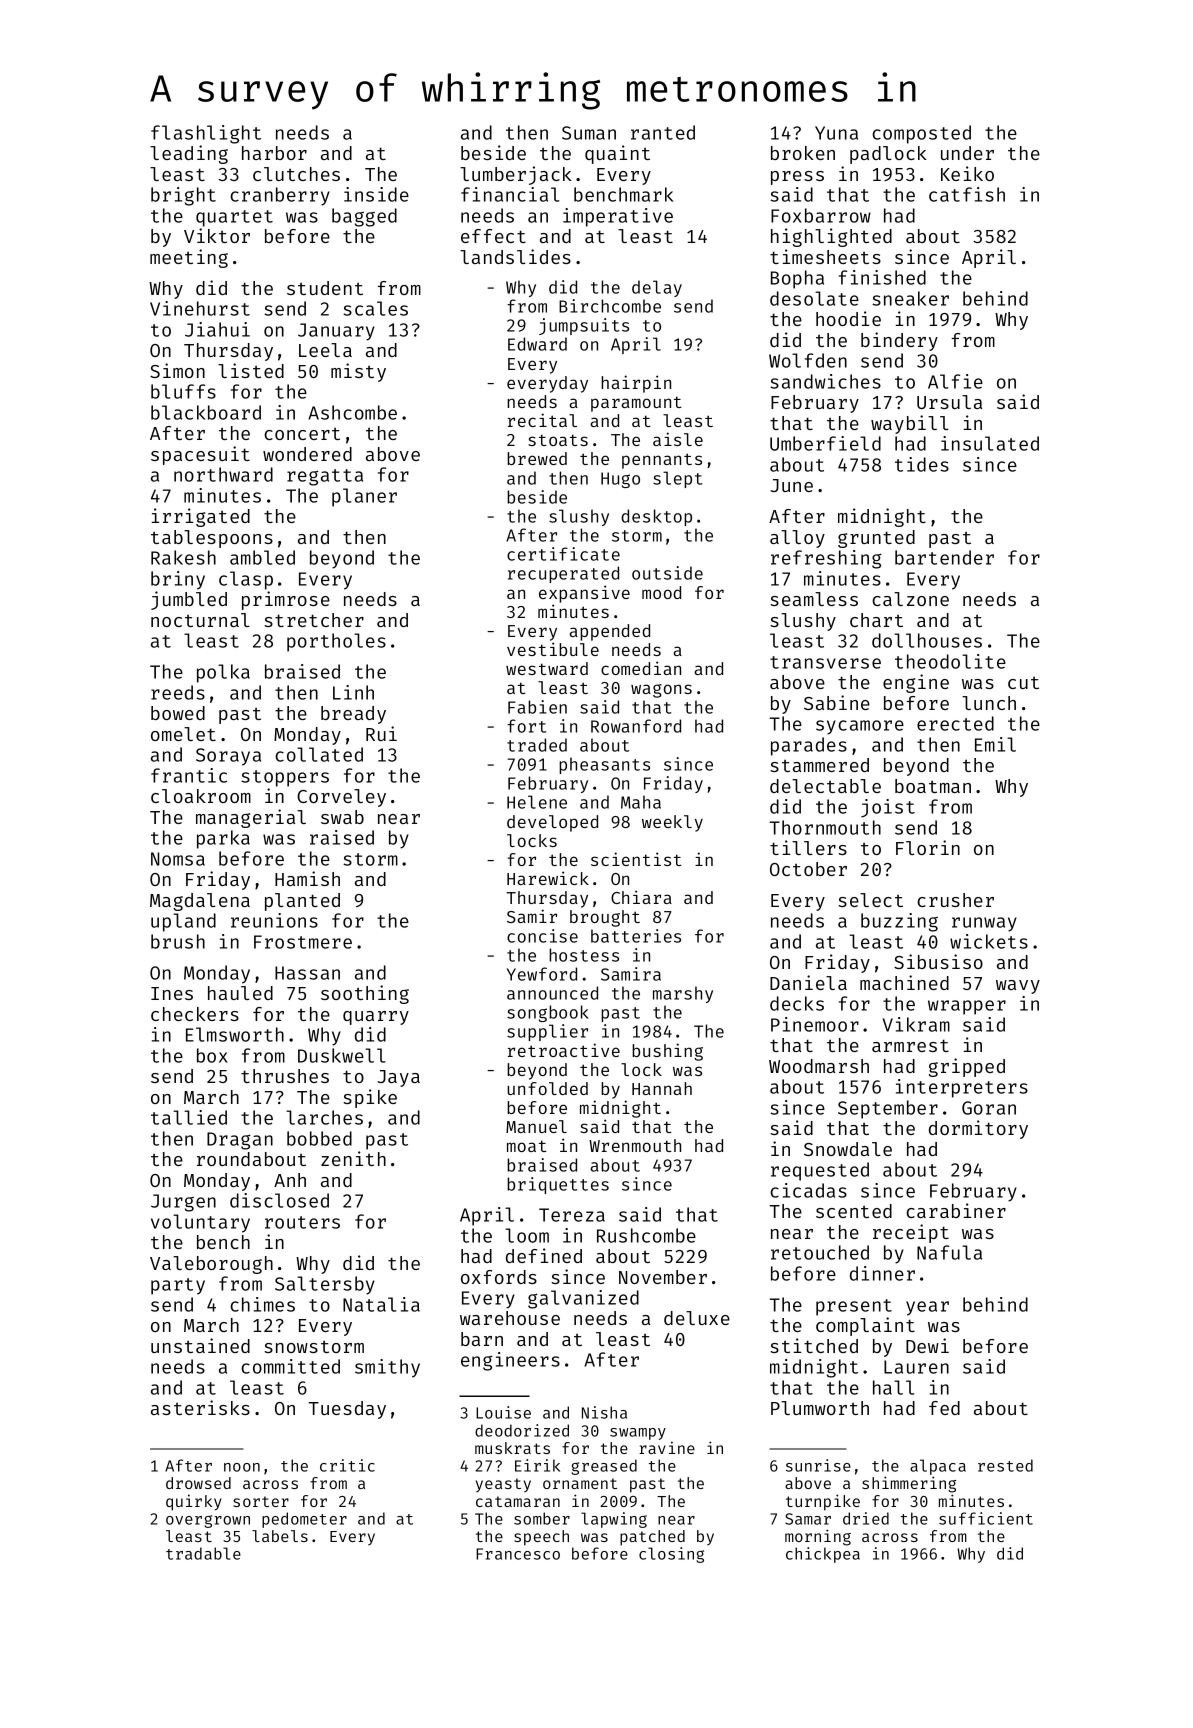 The image size is (1193, 1728). Describe the element at coordinates (537, 802) in the screenshot. I see `Helene` at that location.
